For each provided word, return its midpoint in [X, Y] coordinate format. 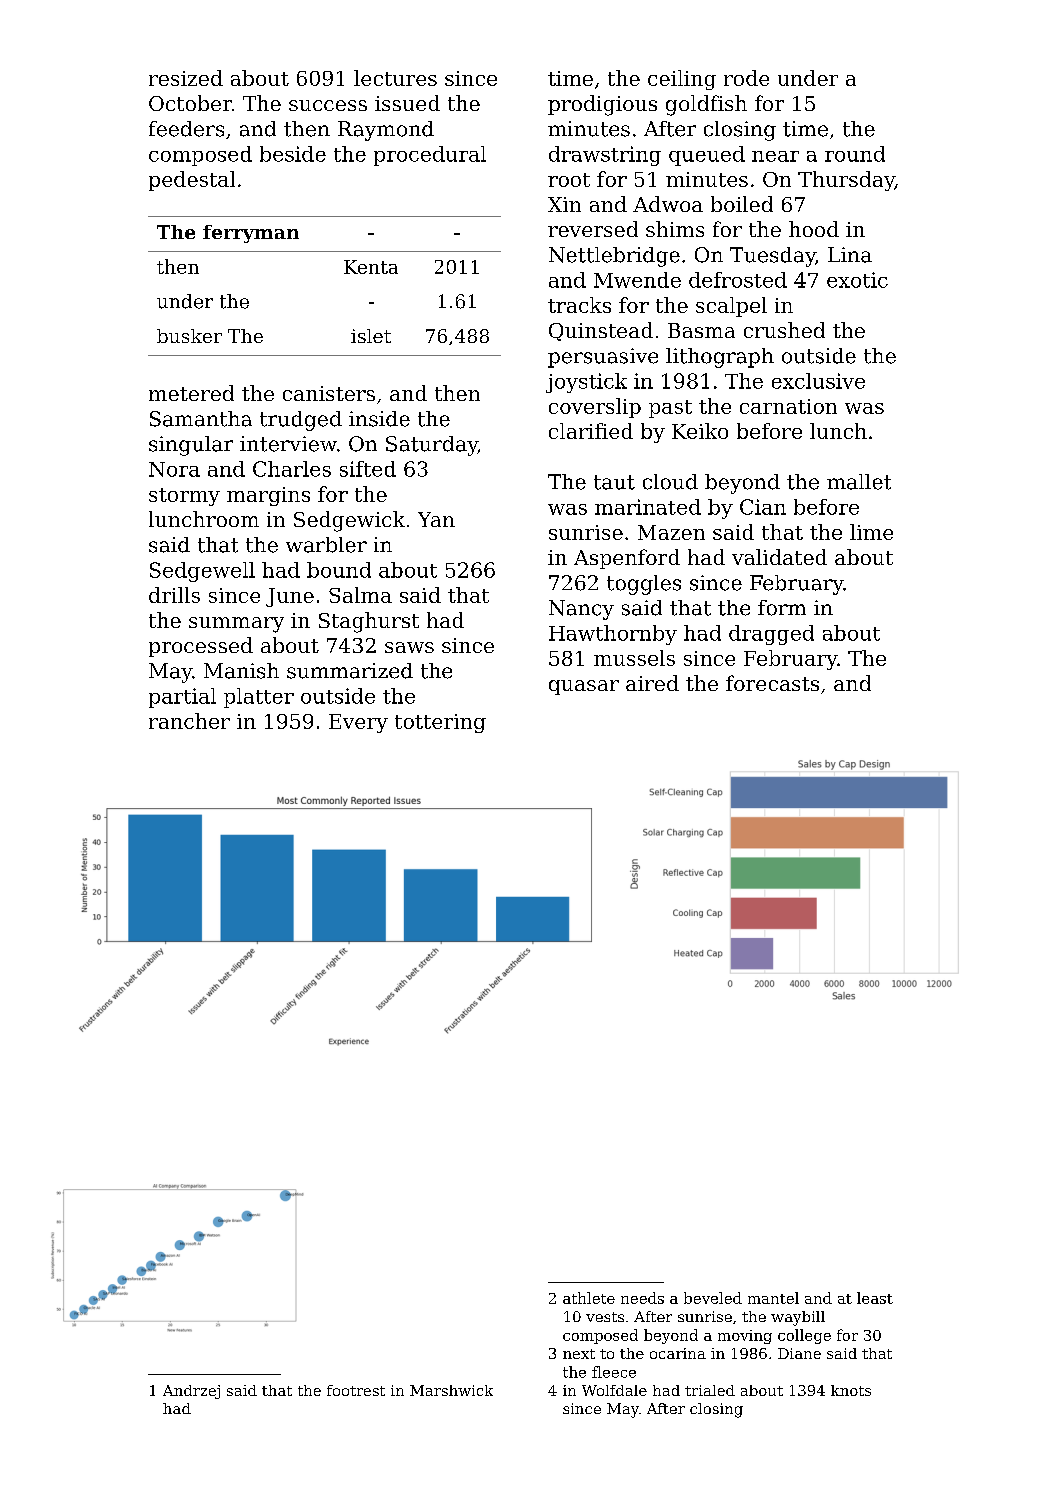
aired [652, 683]
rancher [189, 721]
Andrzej [191, 1392]
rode [746, 78]
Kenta [371, 267]
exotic [857, 280]
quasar [584, 687]
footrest [356, 1390]
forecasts [772, 683]
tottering [440, 723]
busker [189, 336]
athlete [589, 1298]
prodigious [602, 105]
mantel [773, 1298]
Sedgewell [202, 572]
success [328, 105]
